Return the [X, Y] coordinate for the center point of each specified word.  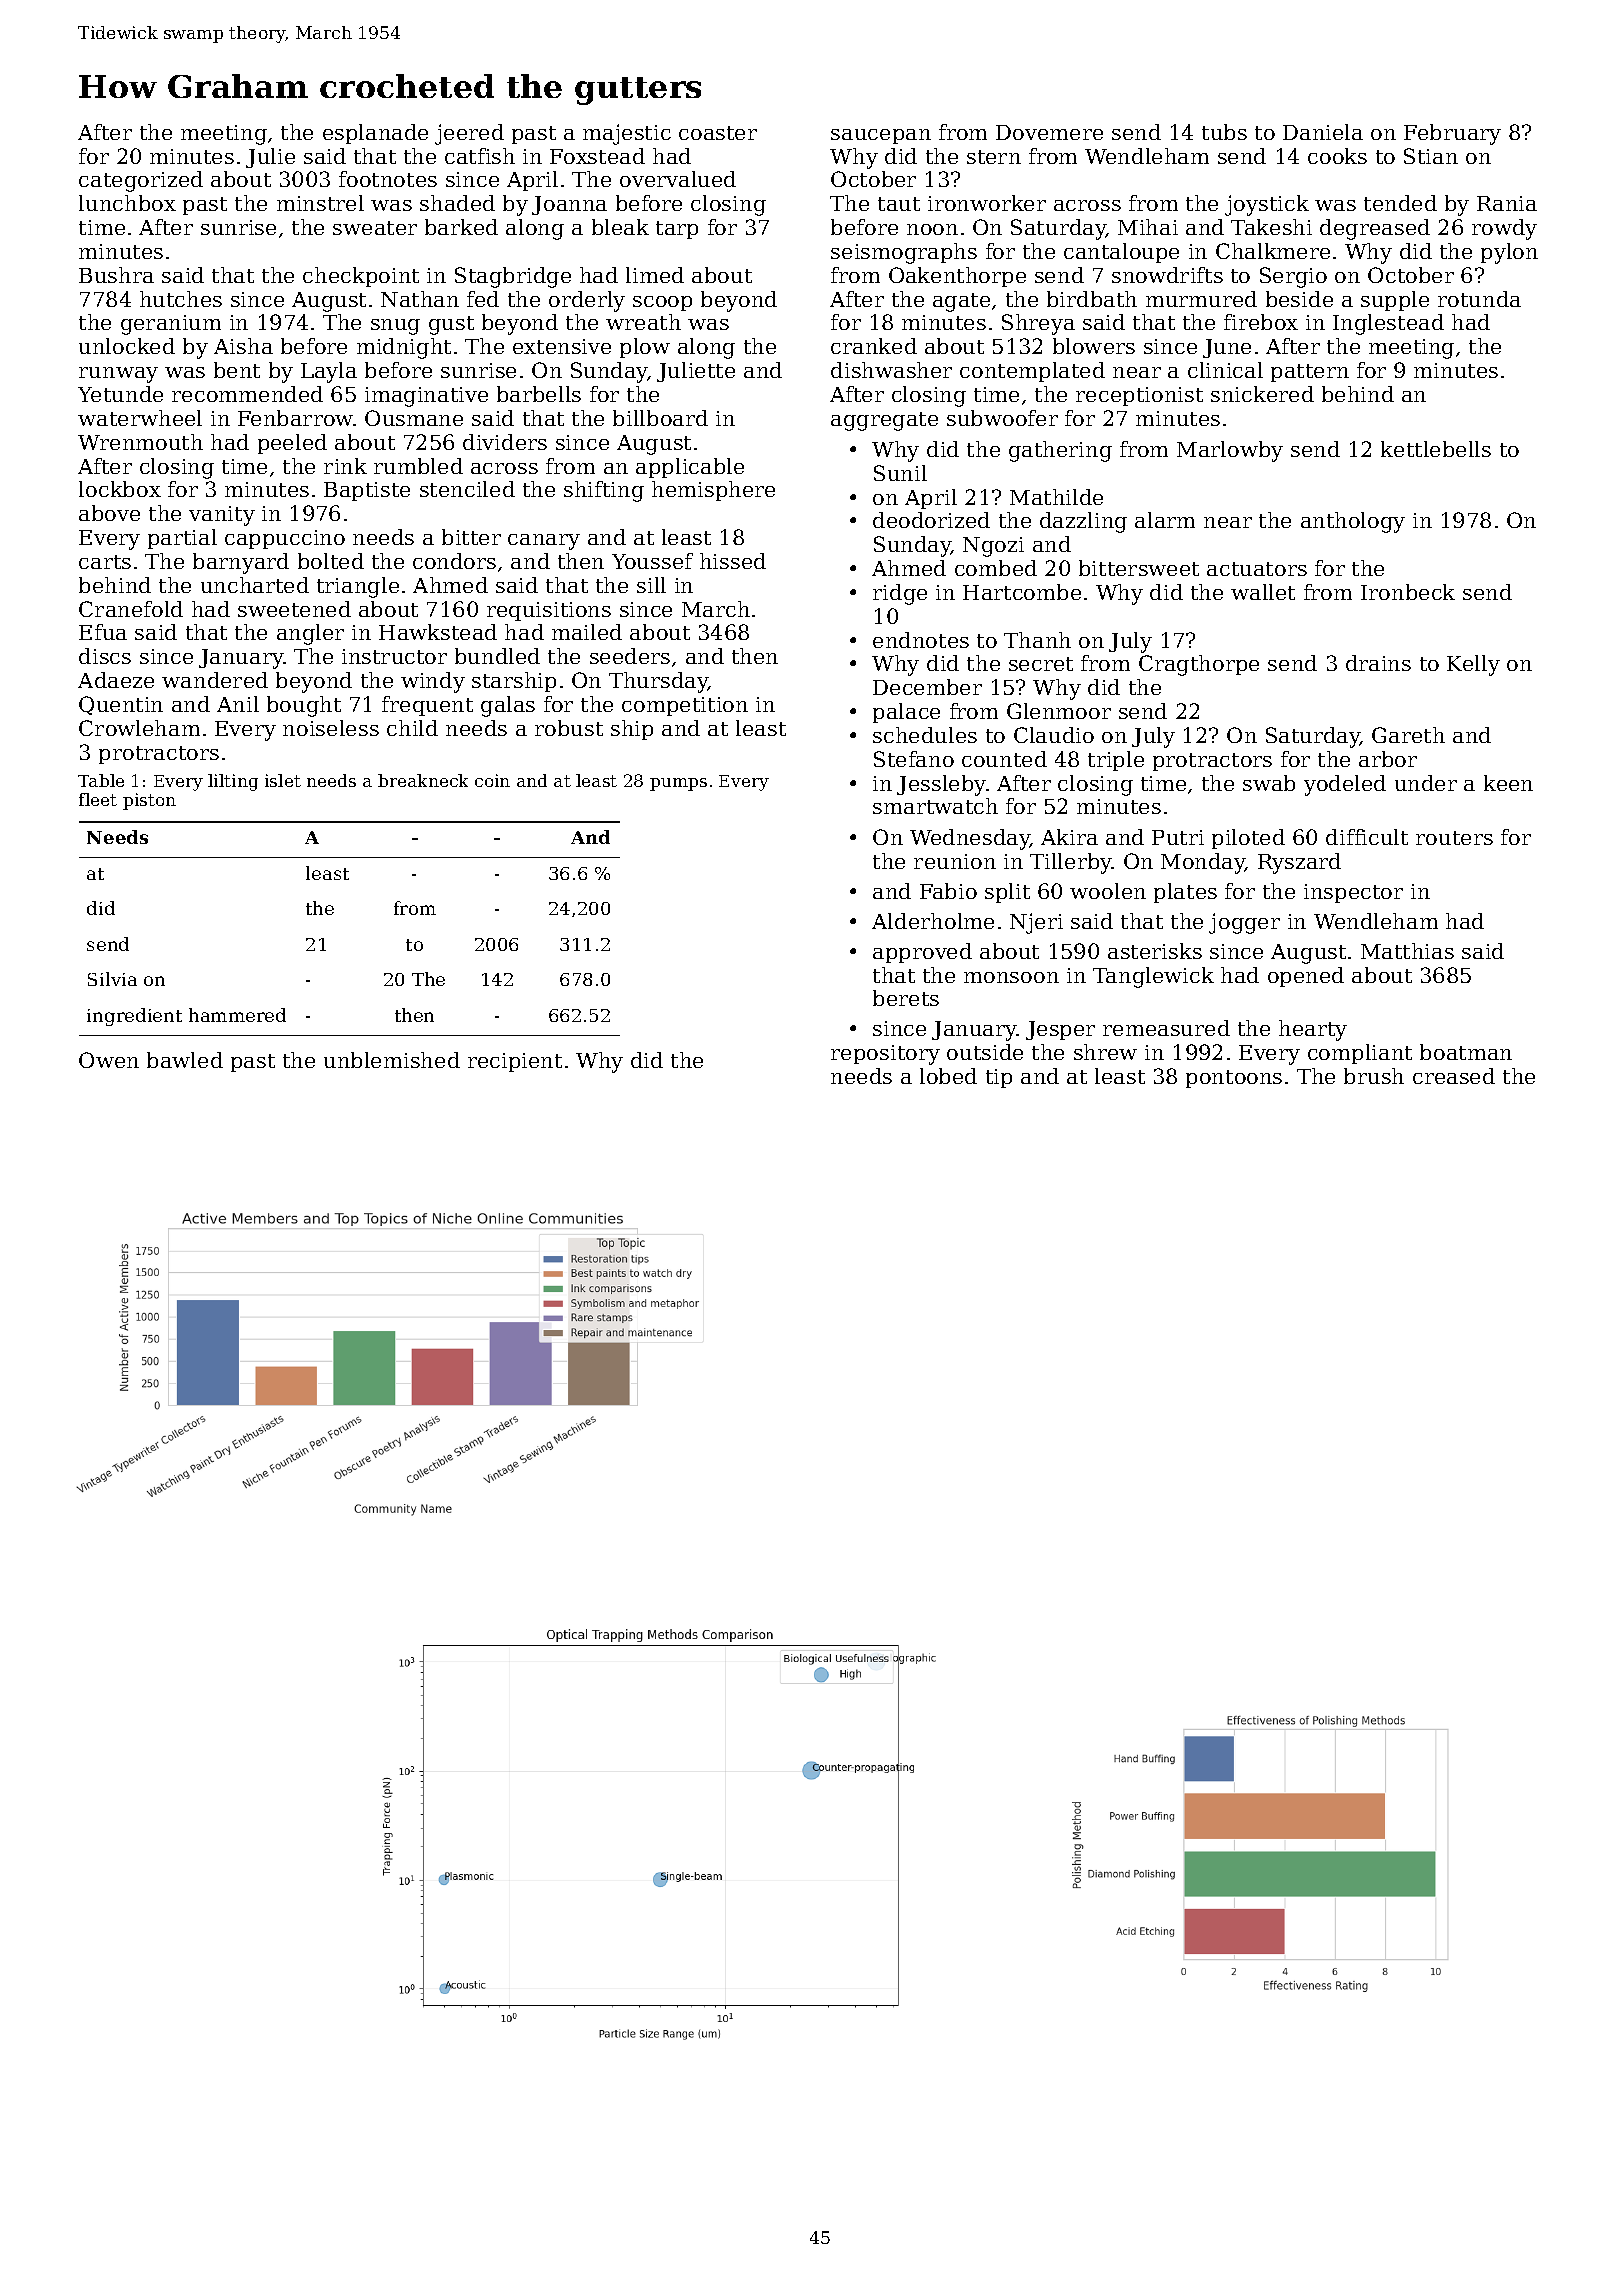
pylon [1509, 253]
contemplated [1032, 372]
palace [906, 713]
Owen [109, 1060]
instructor [394, 656]
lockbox [120, 489]
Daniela [1323, 132]
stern [994, 157]
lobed [948, 1076]
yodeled [1345, 785]
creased [1454, 1076]
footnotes [388, 179]
